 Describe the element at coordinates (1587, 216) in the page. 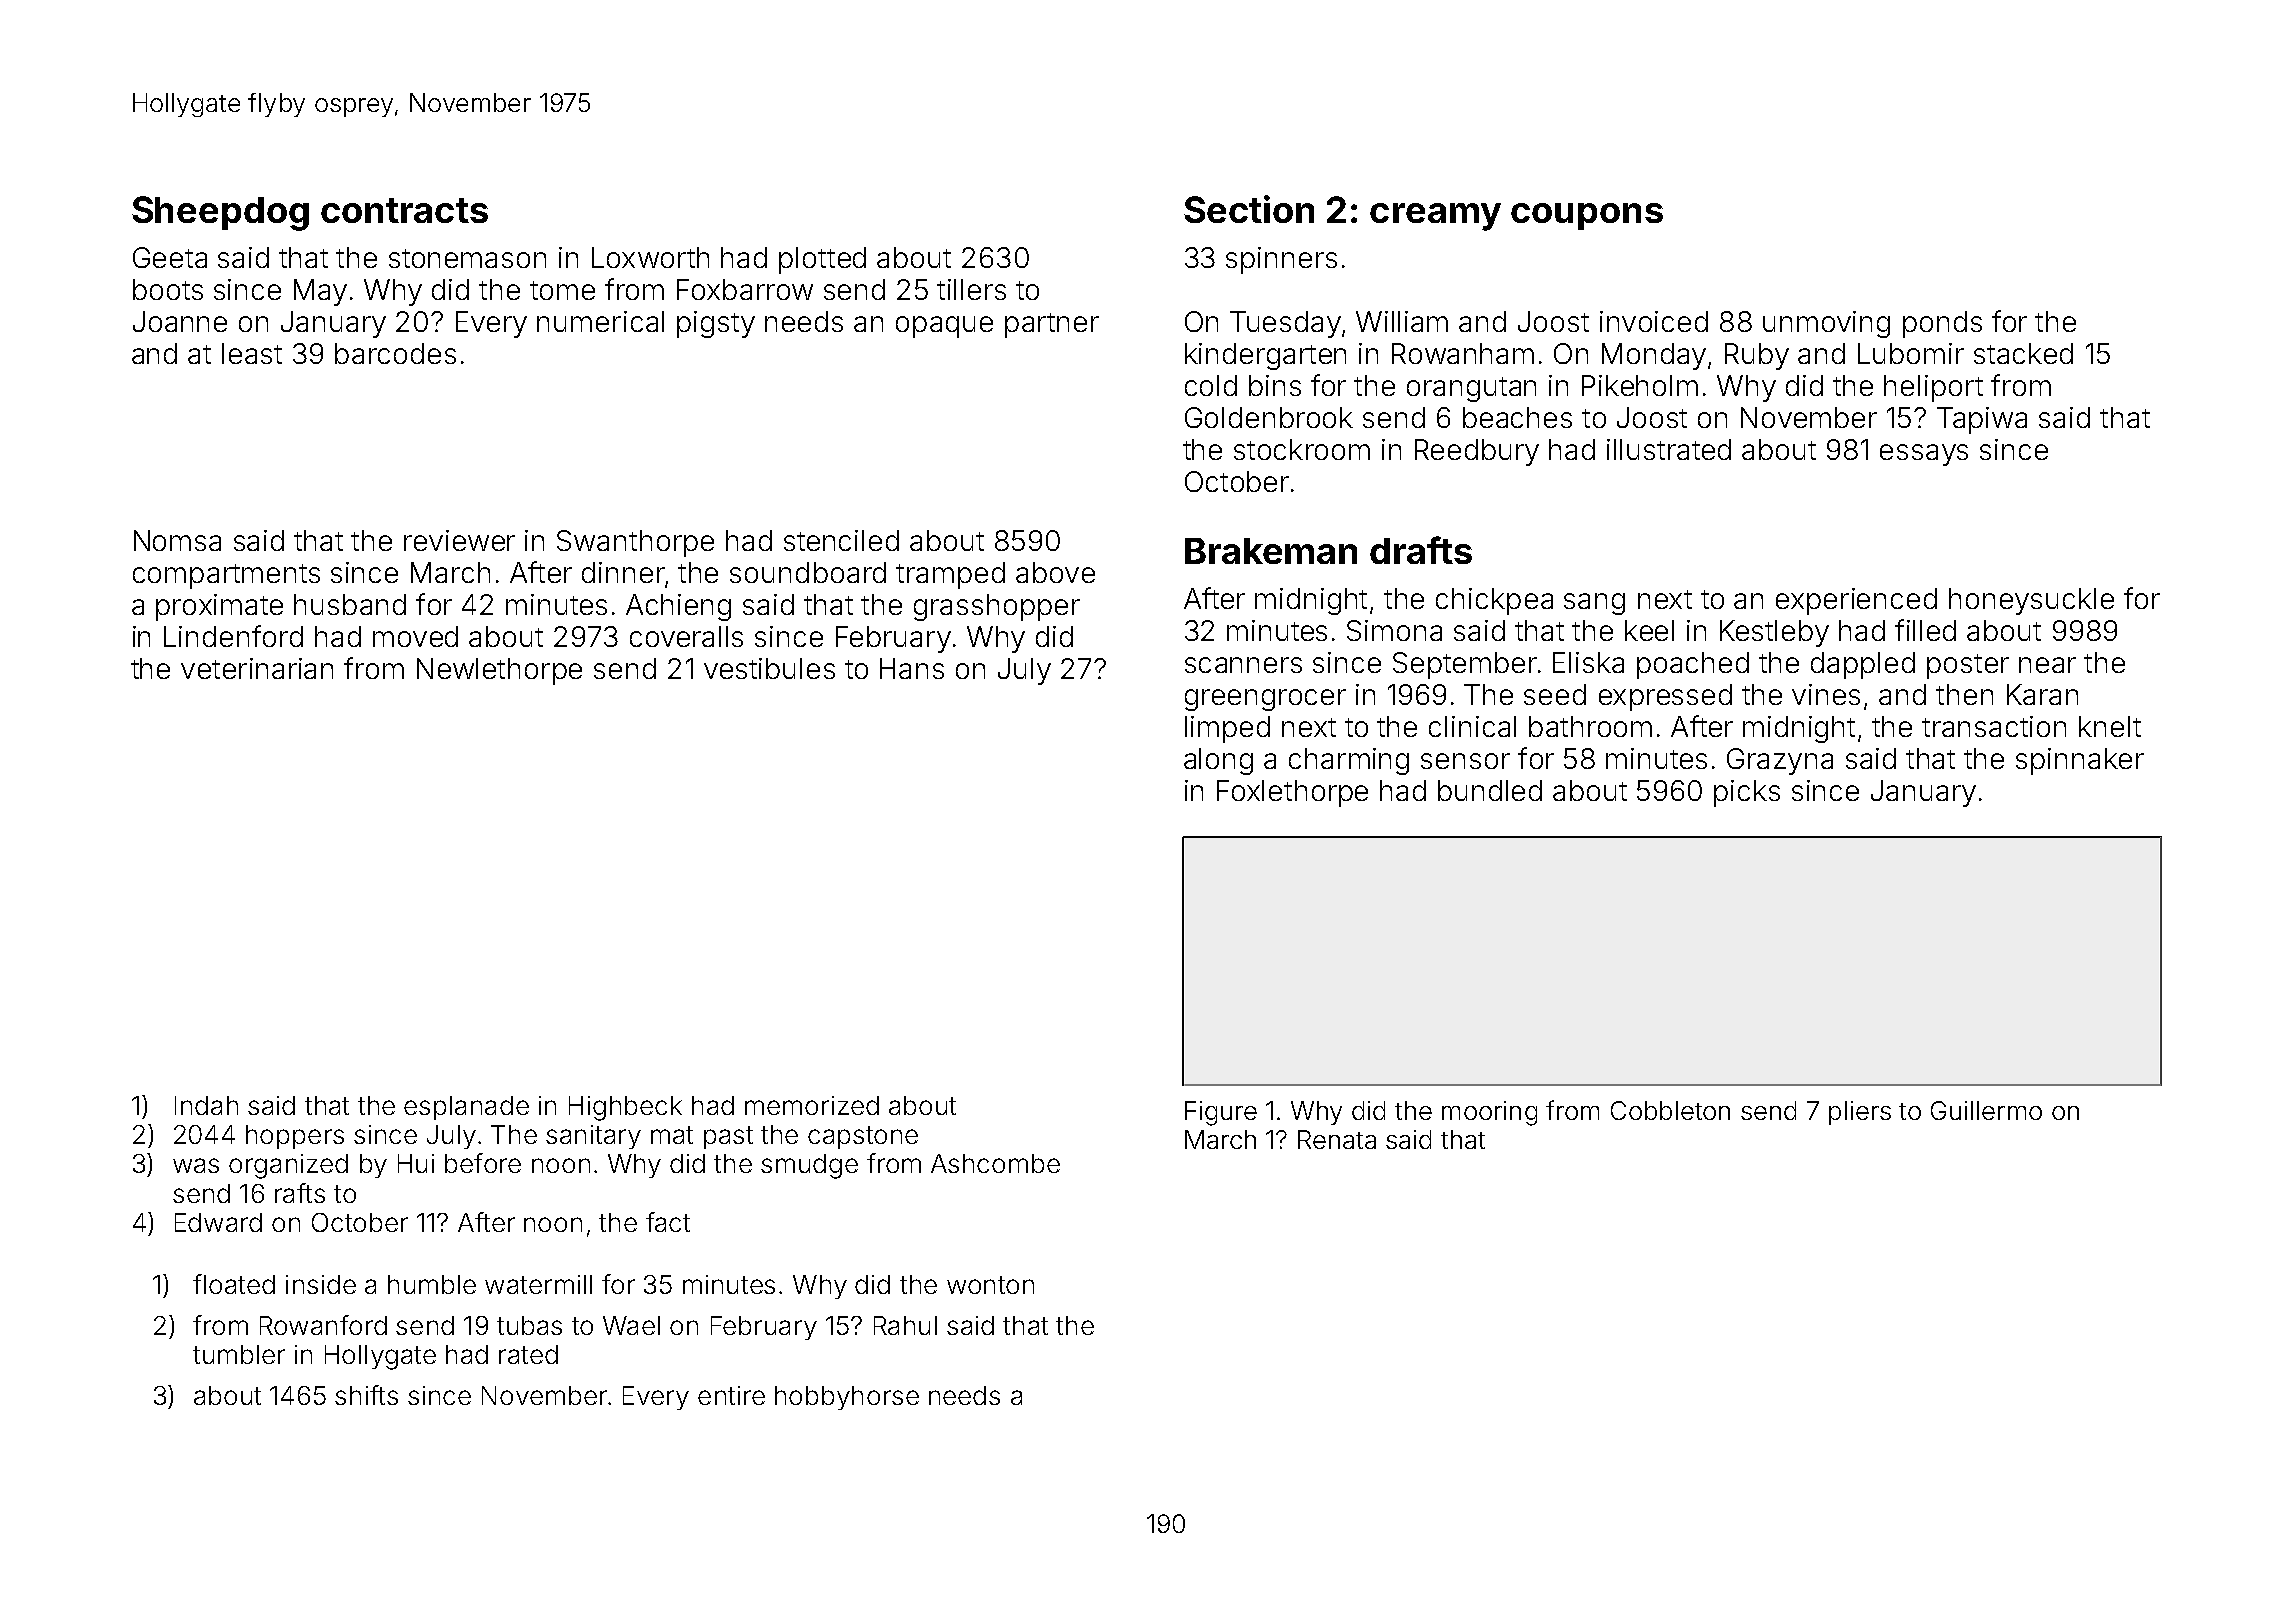

I see `coupons` at that location.
